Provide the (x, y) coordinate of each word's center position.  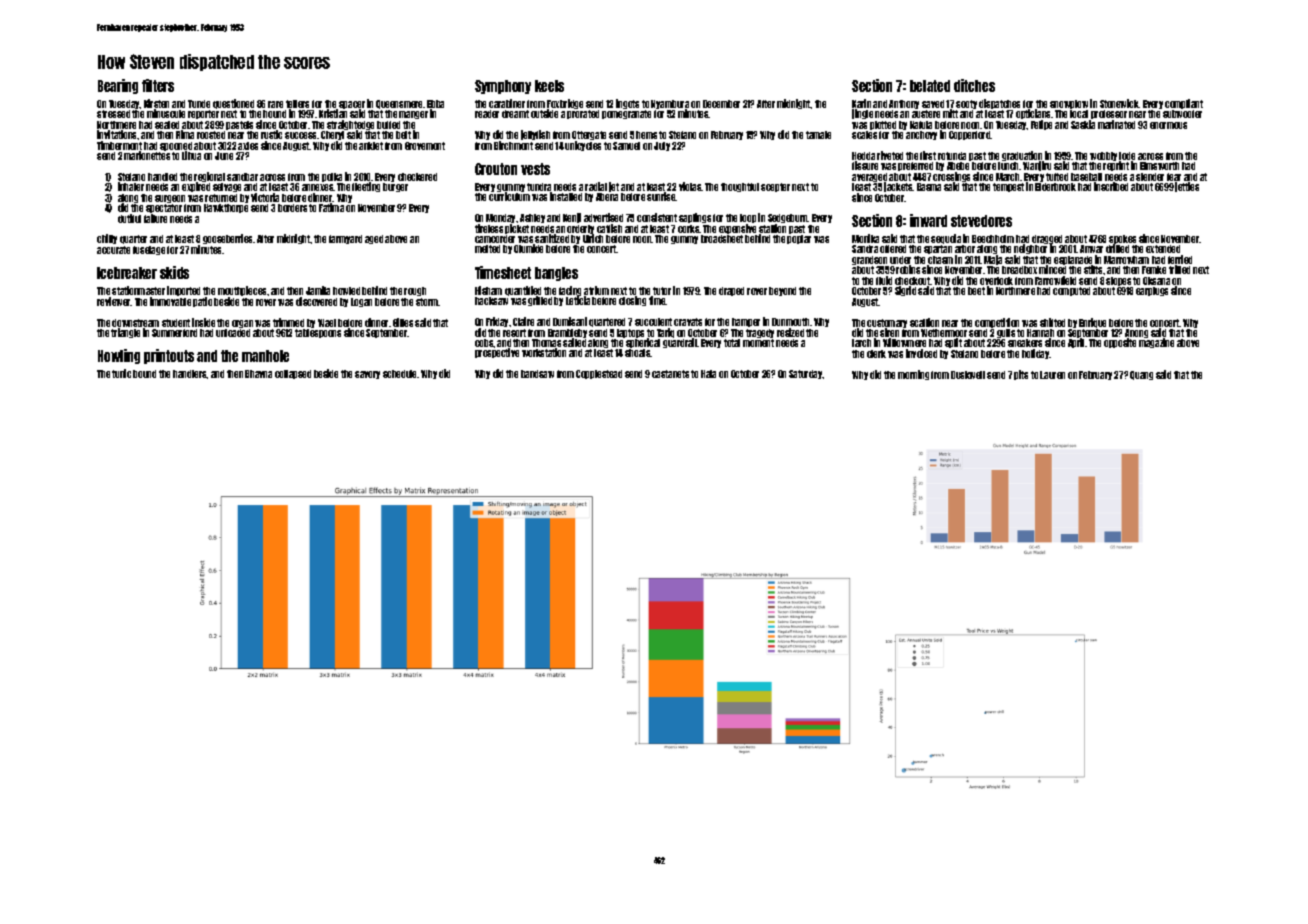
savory (367, 375)
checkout (912, 281)
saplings (695, 218)
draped (731, 291)
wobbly (1103, 156)
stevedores (981, 221)
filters (158, 85)
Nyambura (670, 105)
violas (690, 186)
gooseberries (227, 239)
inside (203, 322)
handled (162, 177)
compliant (1184, 104)
